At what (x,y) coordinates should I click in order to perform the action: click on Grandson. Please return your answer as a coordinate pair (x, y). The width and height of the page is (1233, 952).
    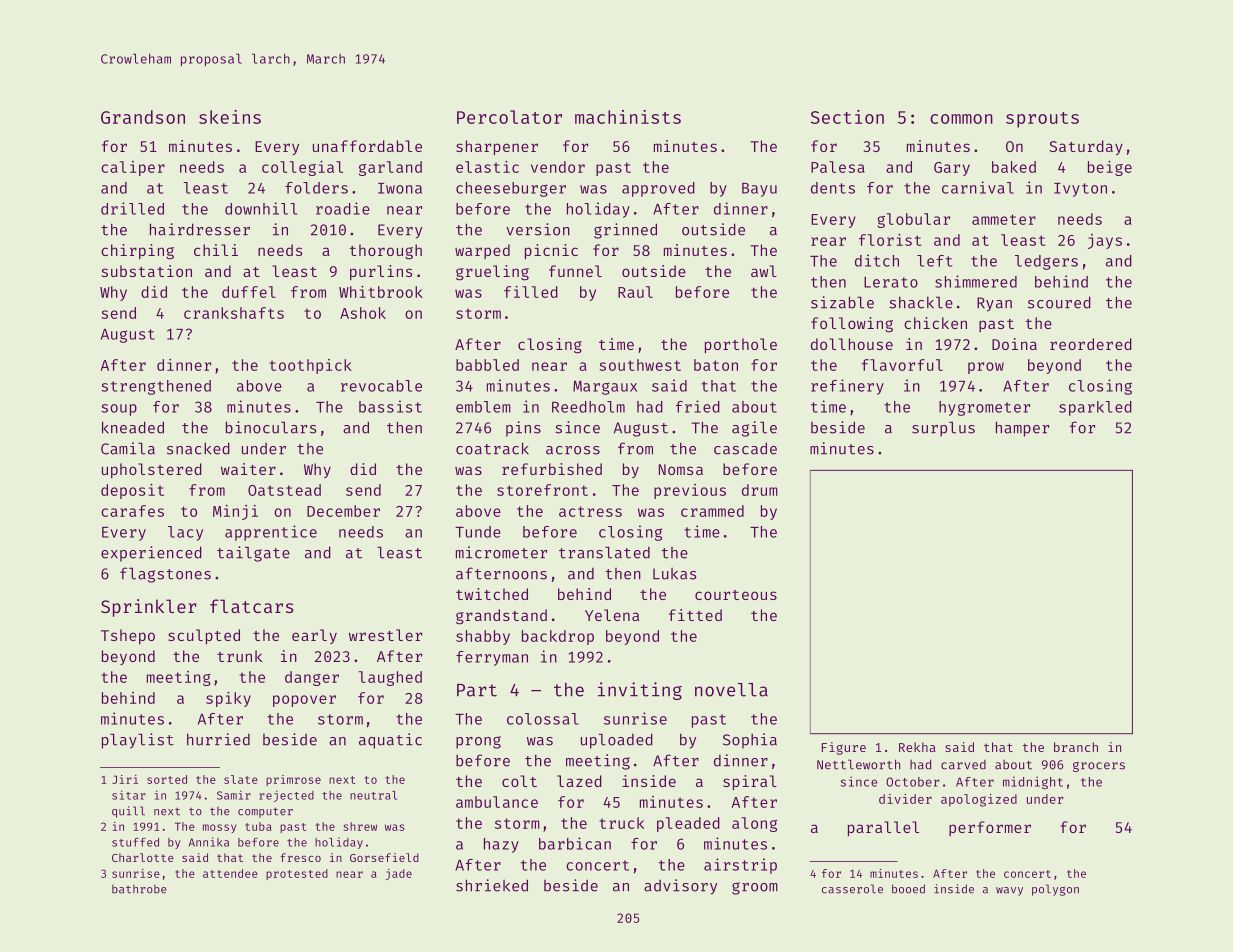
    Looking at the image, I should click on (143, 117).
